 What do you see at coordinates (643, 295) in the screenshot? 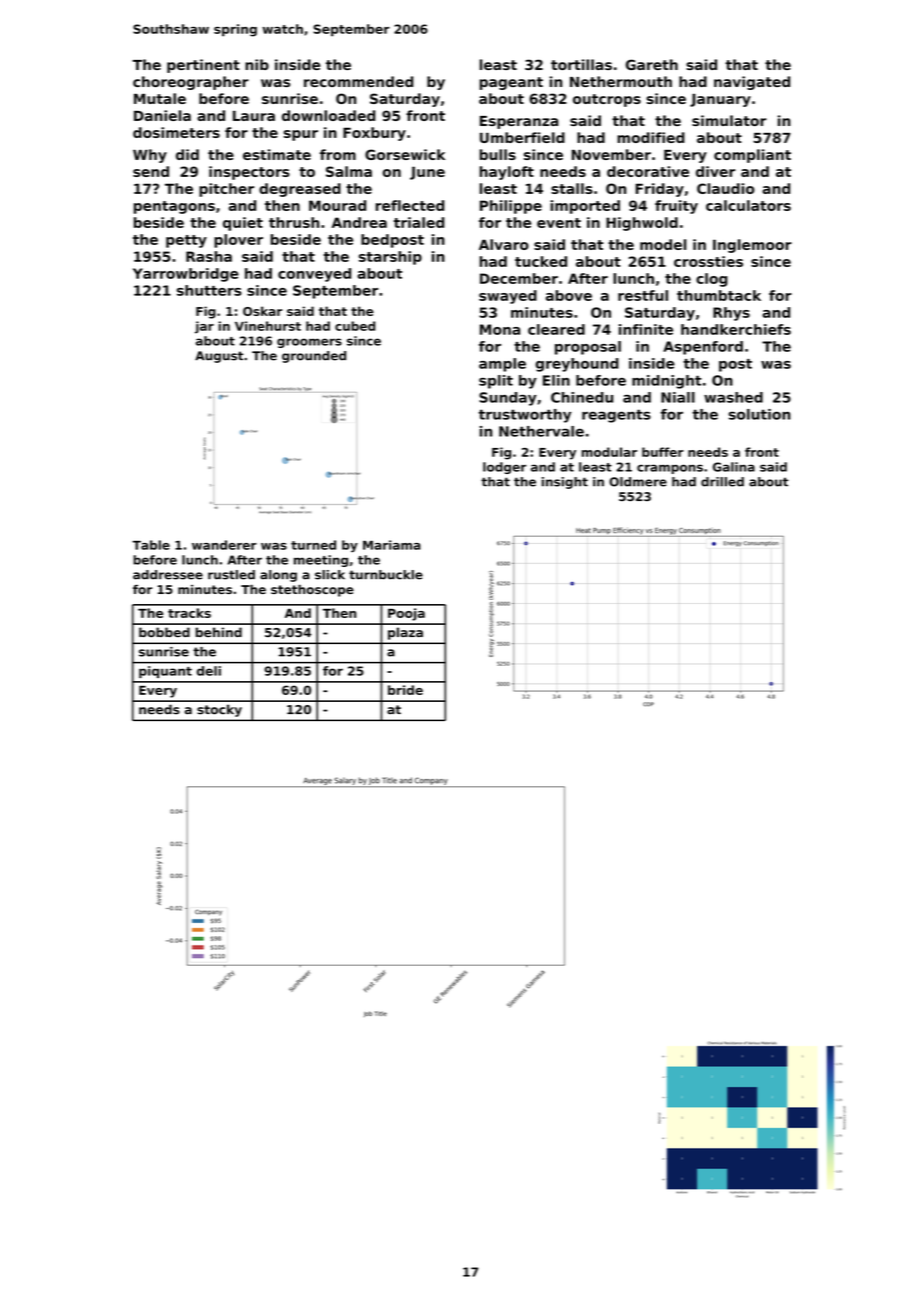
I see `restful` at bounding box center [643, 295].
